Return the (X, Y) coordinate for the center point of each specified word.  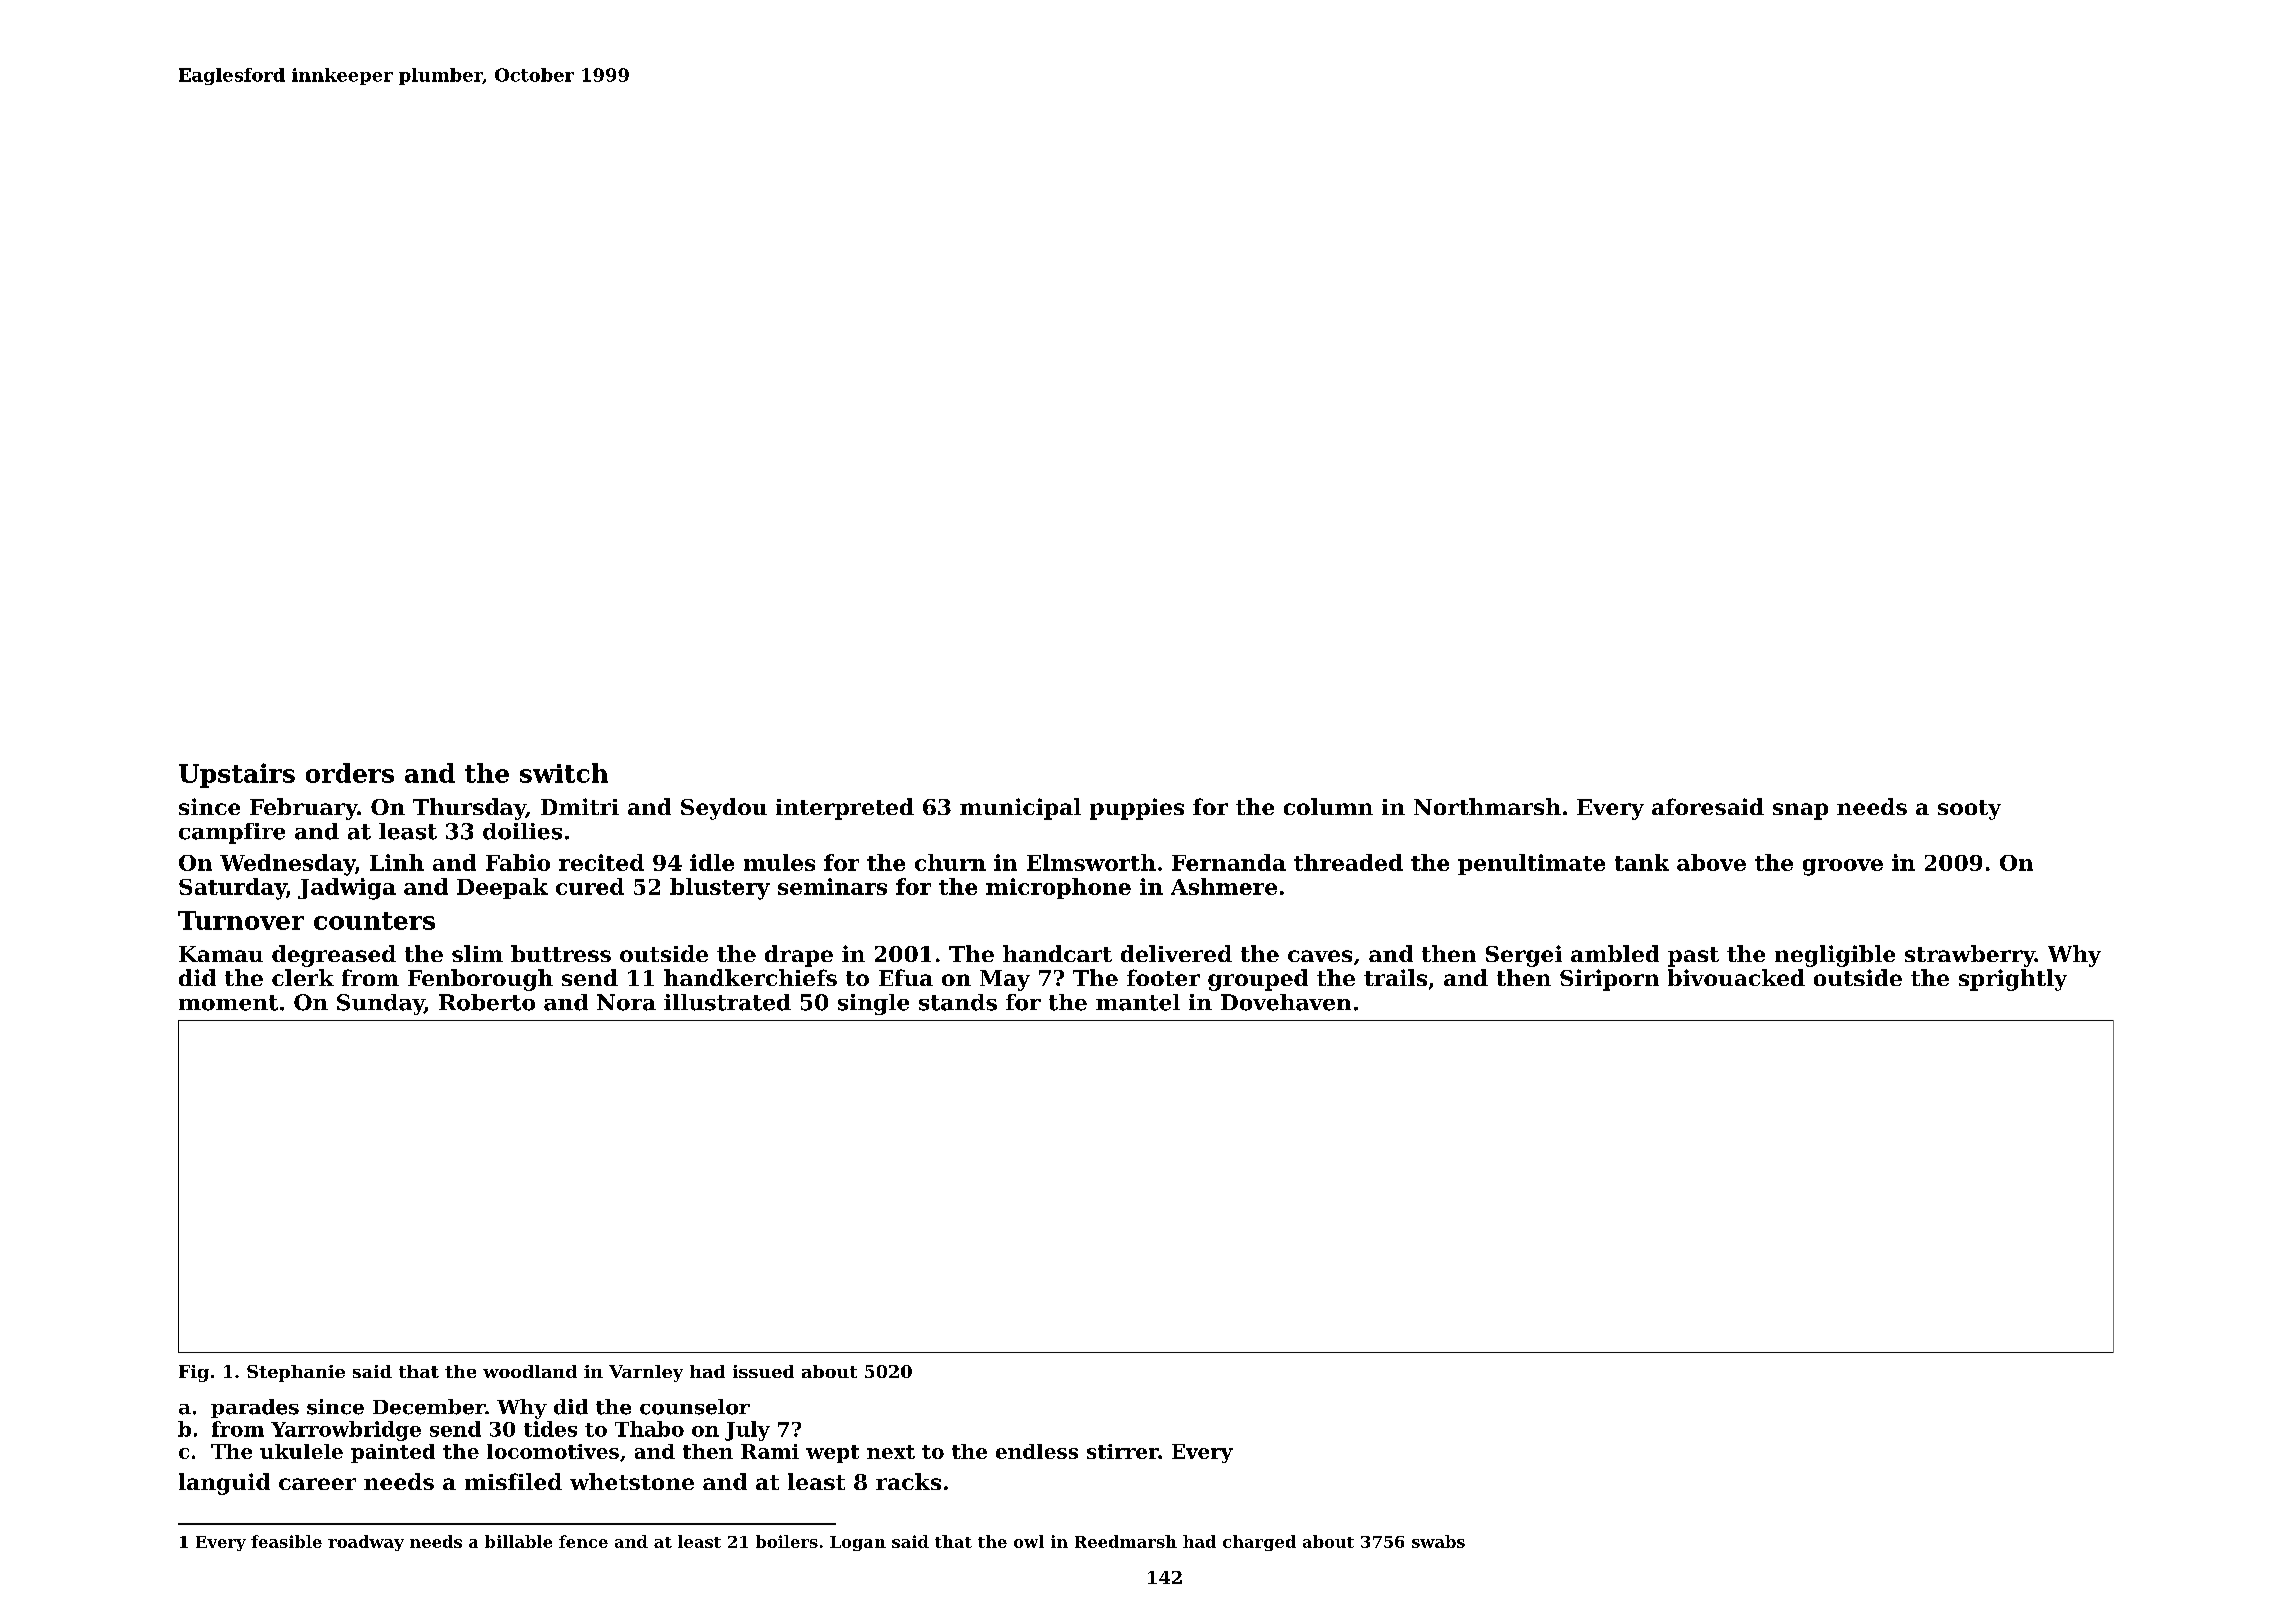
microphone (1058, 888)
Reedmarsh (1126, 1541)
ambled (1615, 953)
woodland (530, 1371)
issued (763, 1371)
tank (1642, 862)
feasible (286, 1541)
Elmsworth (1091, 862)
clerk (303, 977)
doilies (522, 831)
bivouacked (1736, 977)
